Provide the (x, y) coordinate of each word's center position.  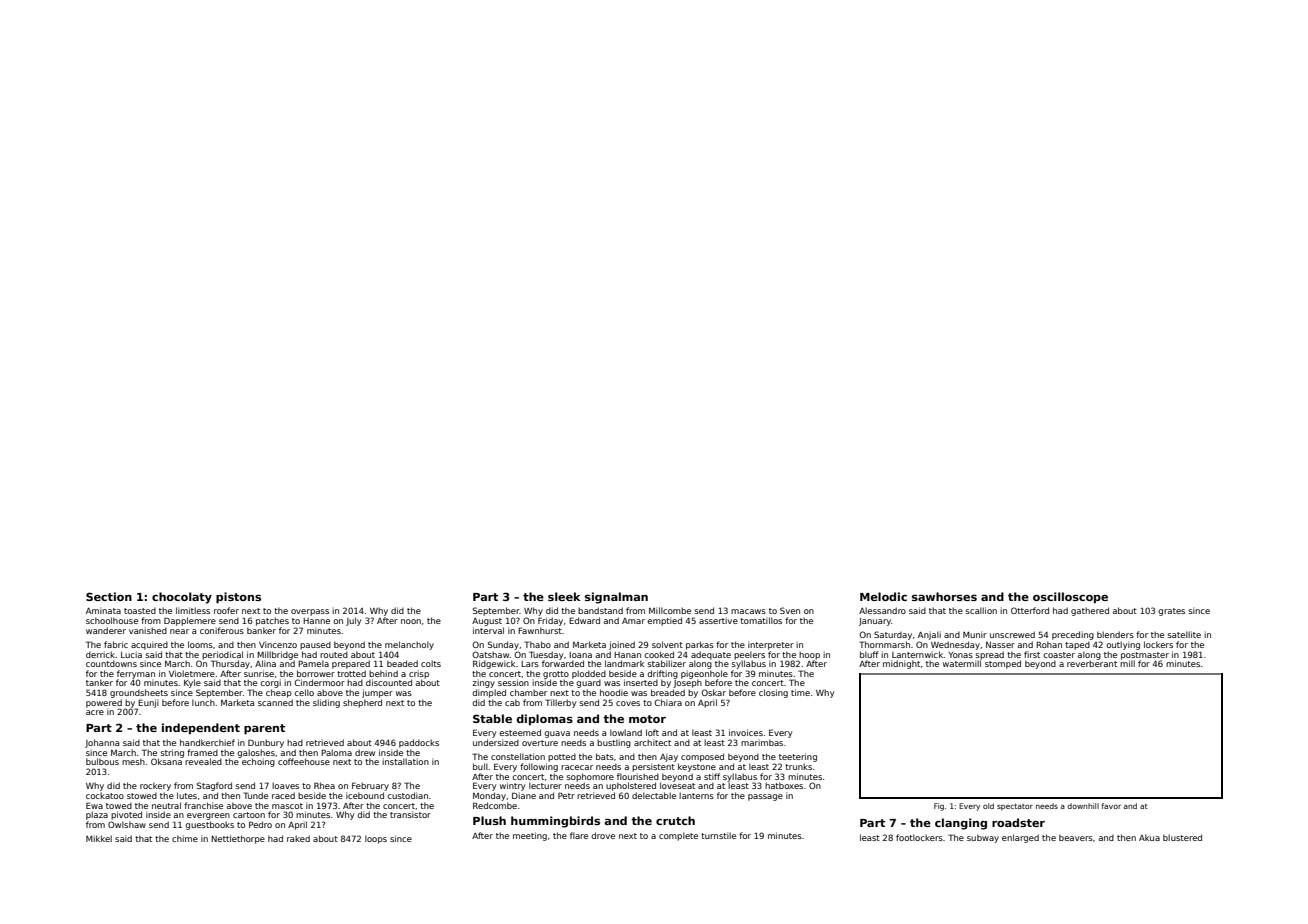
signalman (616, 598)
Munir (975, 634)
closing (773, 693)
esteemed (520, 732)
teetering (798, 757)
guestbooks (209, 825)
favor (1111, 806)
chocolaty (182, 598)
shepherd (362, 703)
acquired (149, 645)
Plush (489, 820)
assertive (718, 620)
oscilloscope (1070, 598)
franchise (203, 805)
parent (264, 729)
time (800, 692)
